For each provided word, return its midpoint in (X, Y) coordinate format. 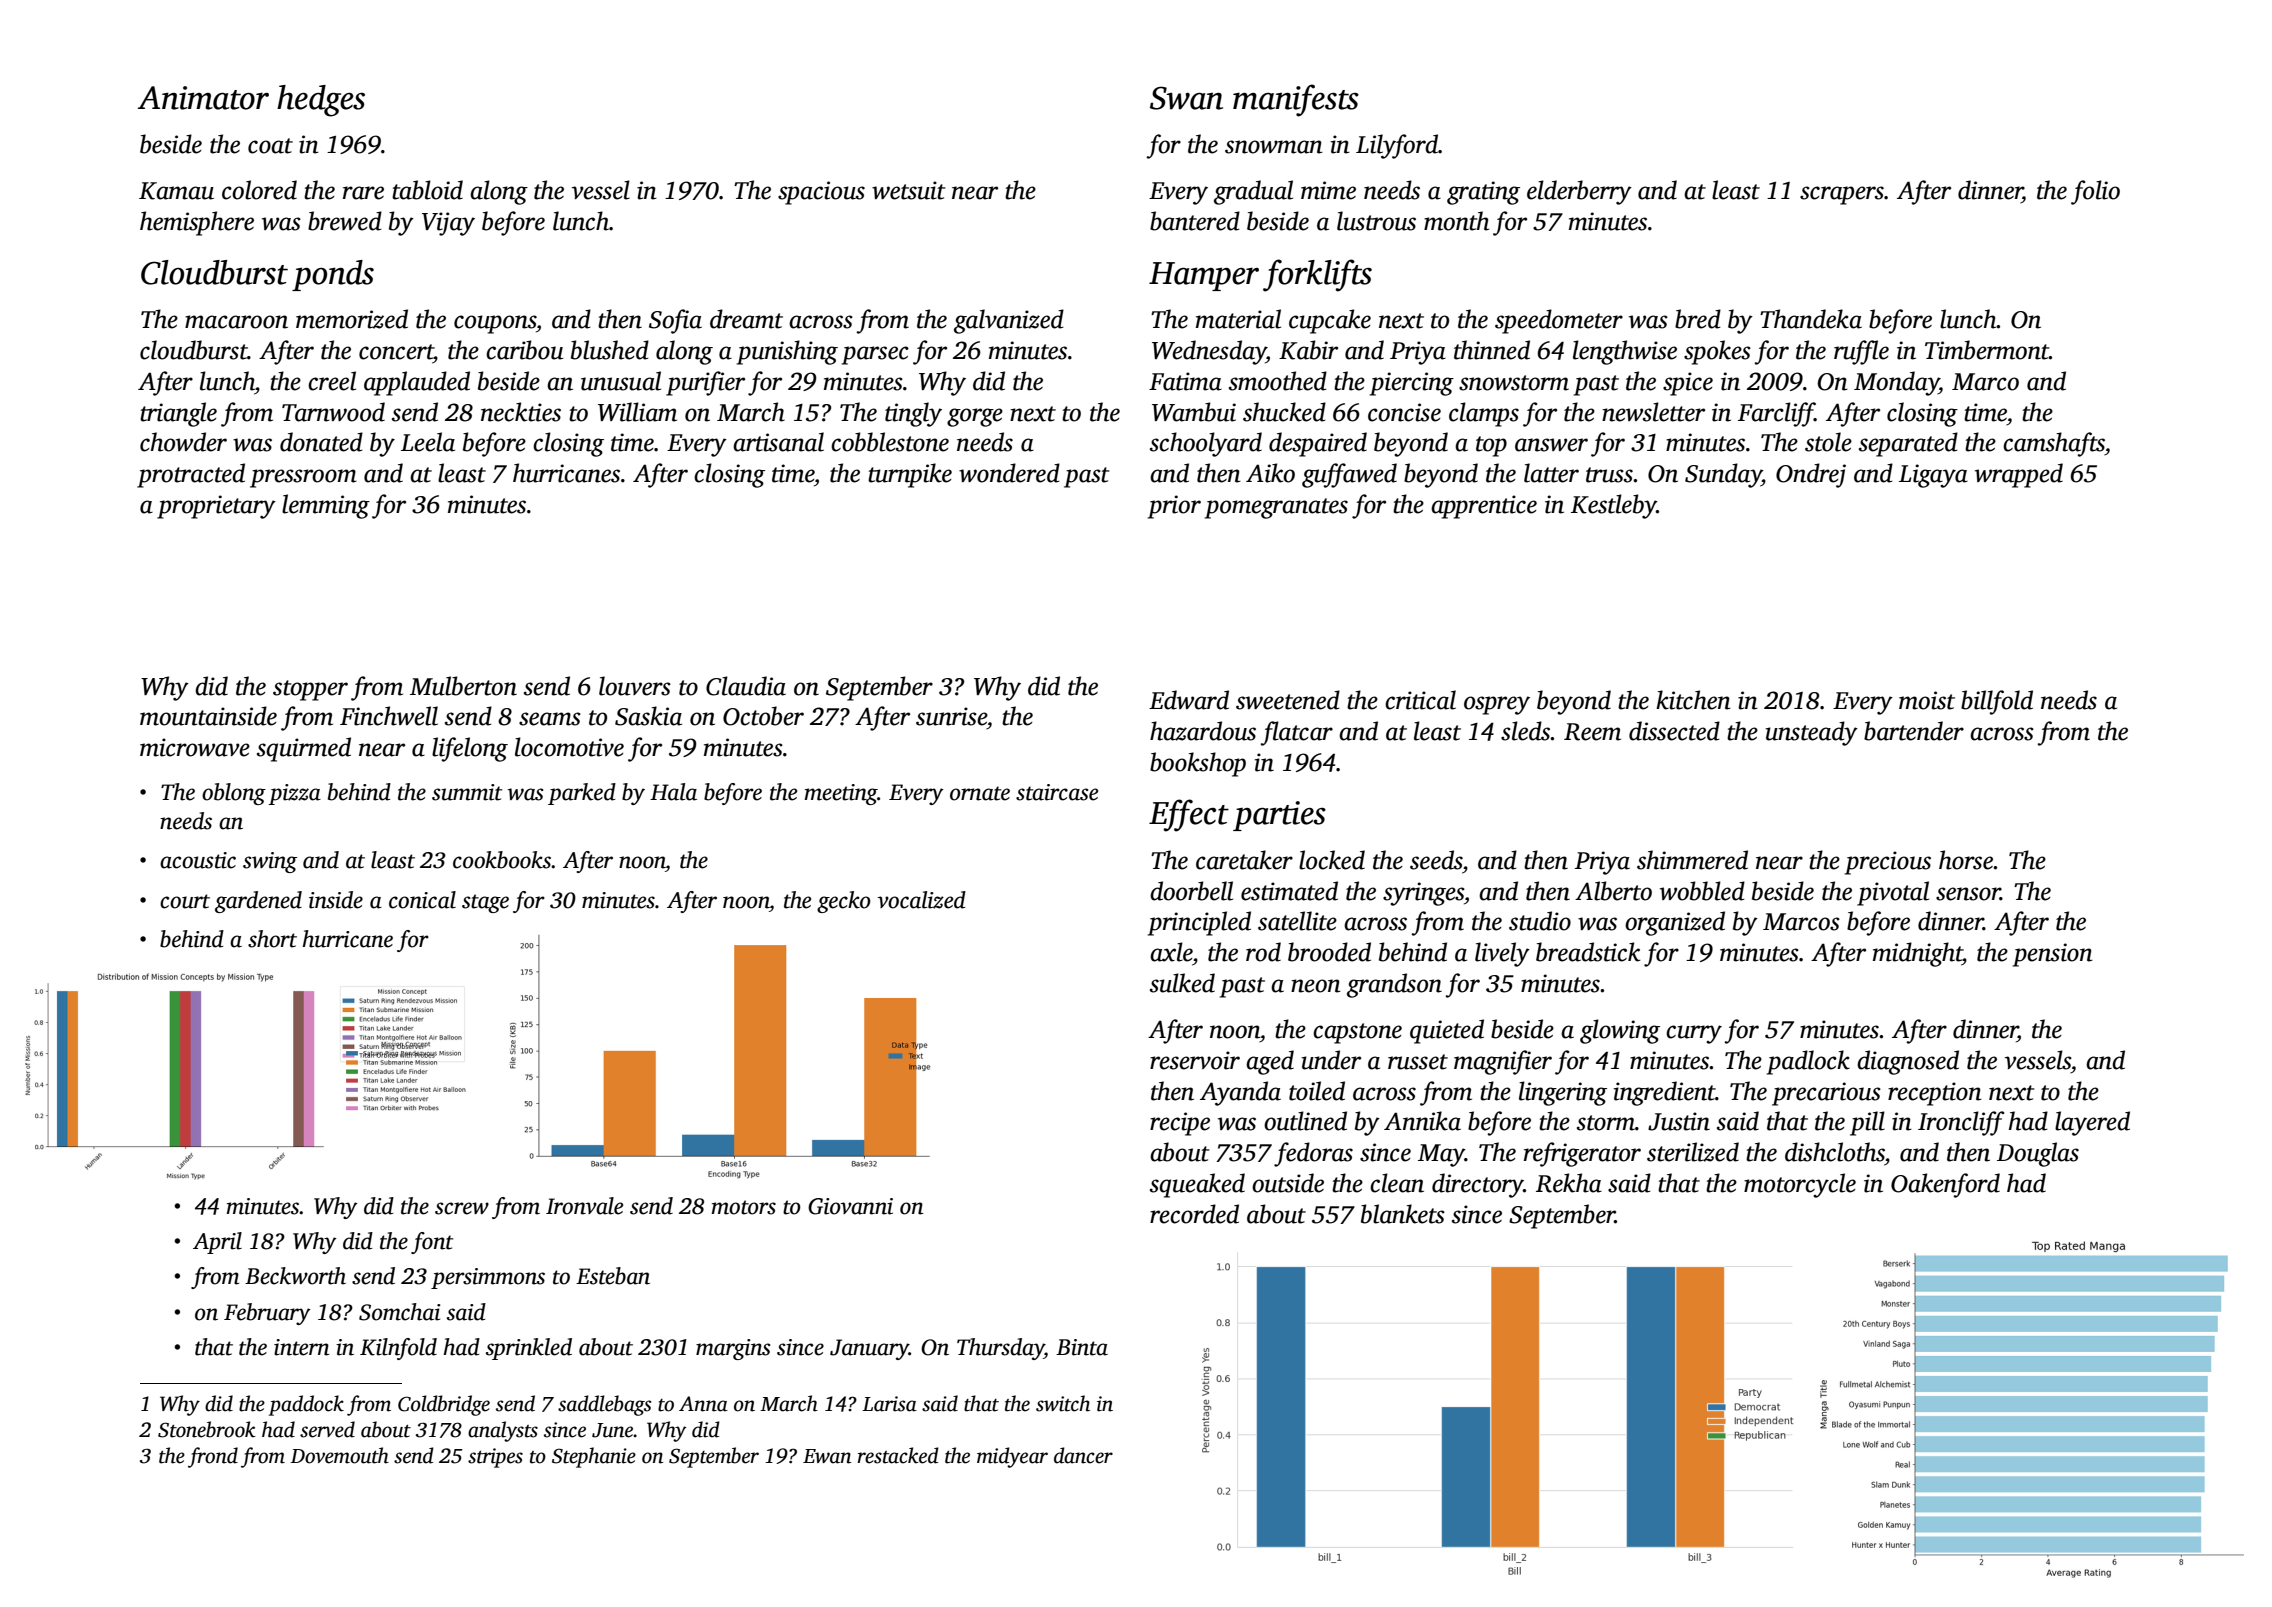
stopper (310, 690)
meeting (841, 794)
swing (270, 862)
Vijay (448, 224)
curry (1694, 1034)
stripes (495, 1458)
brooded (1329, 952)
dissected (1674, 731)
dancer (1083, 1455)
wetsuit (908, 190)
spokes (1717, 352)
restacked (898, 1455)
